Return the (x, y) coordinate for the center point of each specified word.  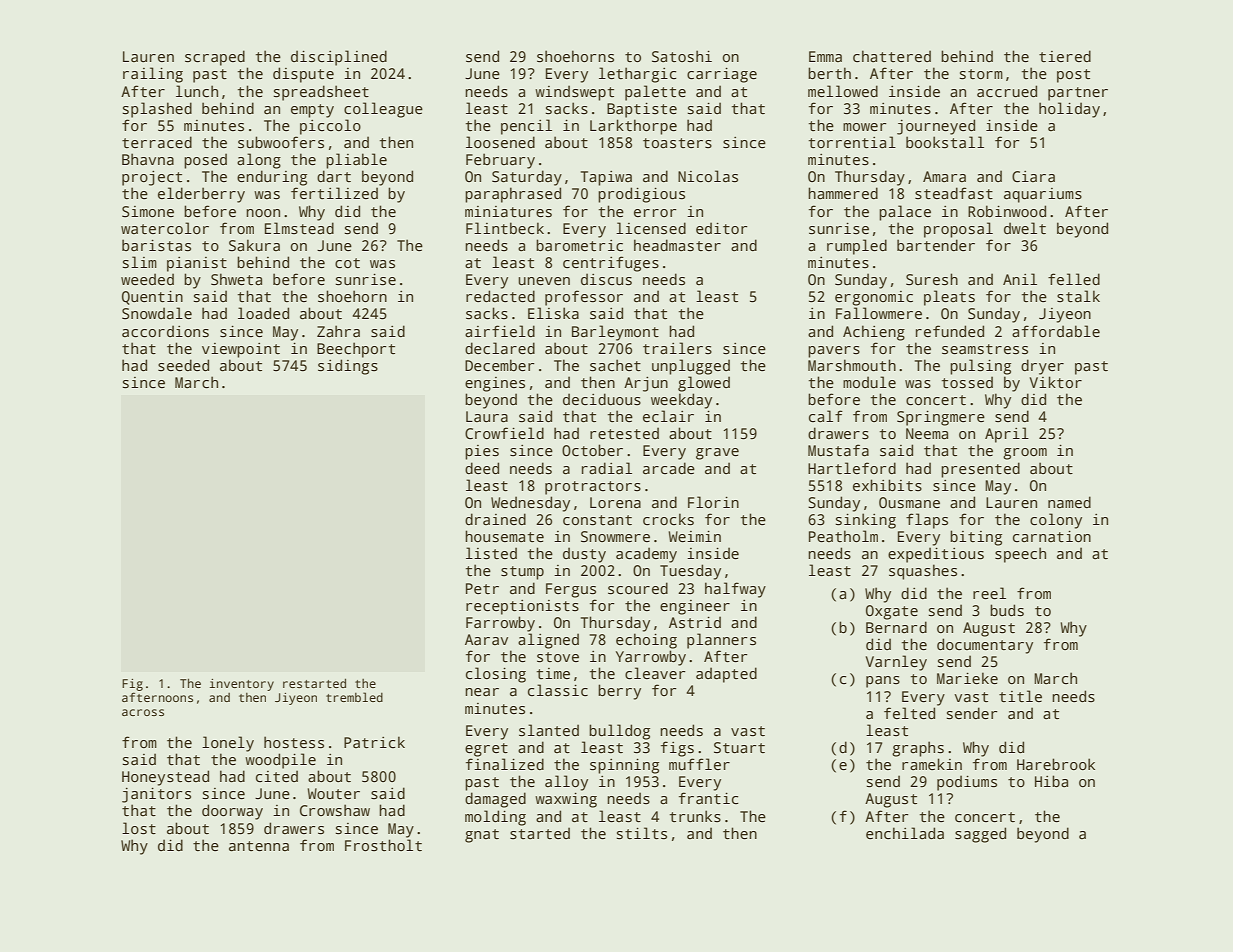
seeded (183, 365)
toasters (677, 143)
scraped (215, 58)
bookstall (945, 142)
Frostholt (383, 845)
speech (1020, 555)
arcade (669, 468)
